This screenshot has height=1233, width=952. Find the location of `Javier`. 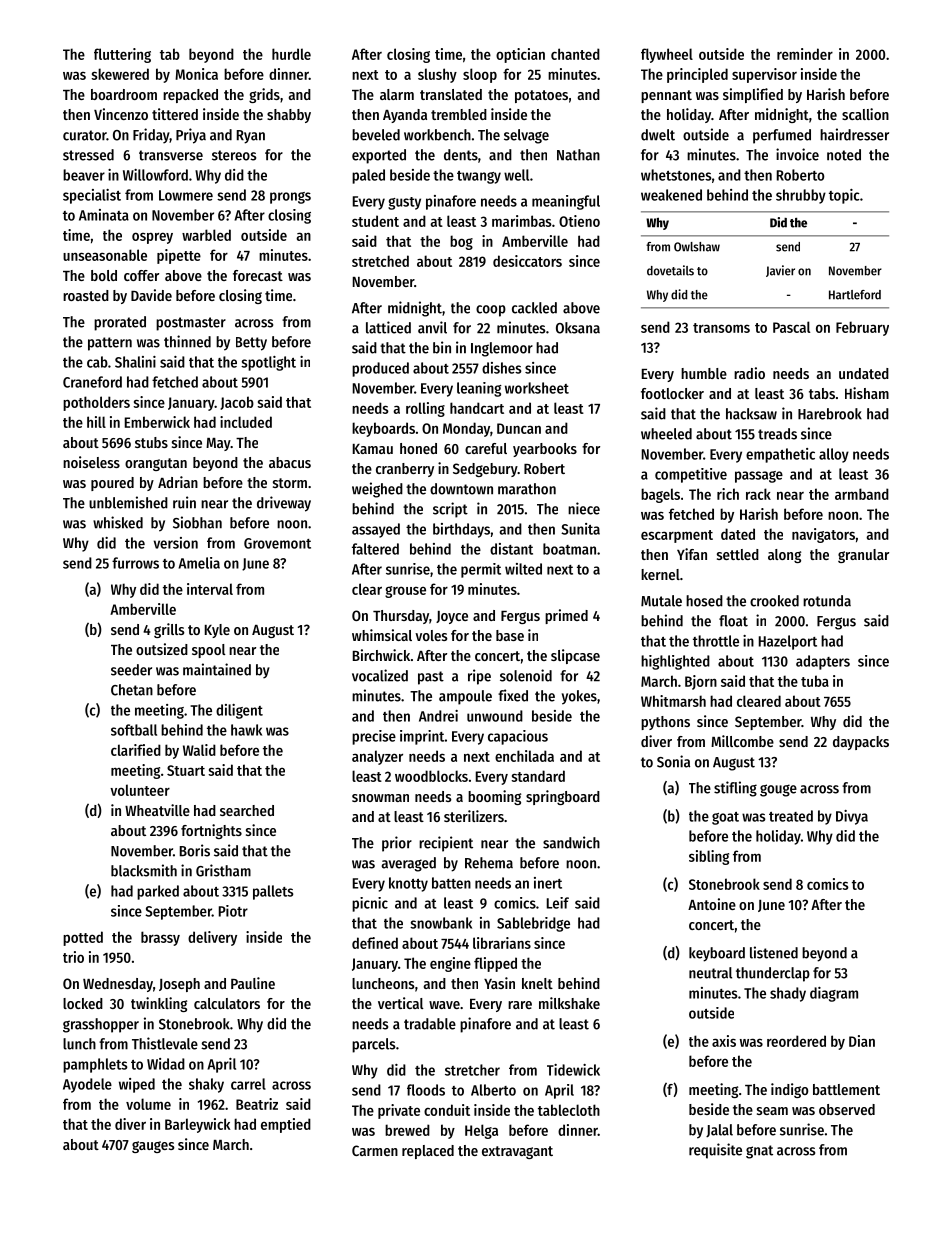

Javier is located at coordinates (780, 271).
